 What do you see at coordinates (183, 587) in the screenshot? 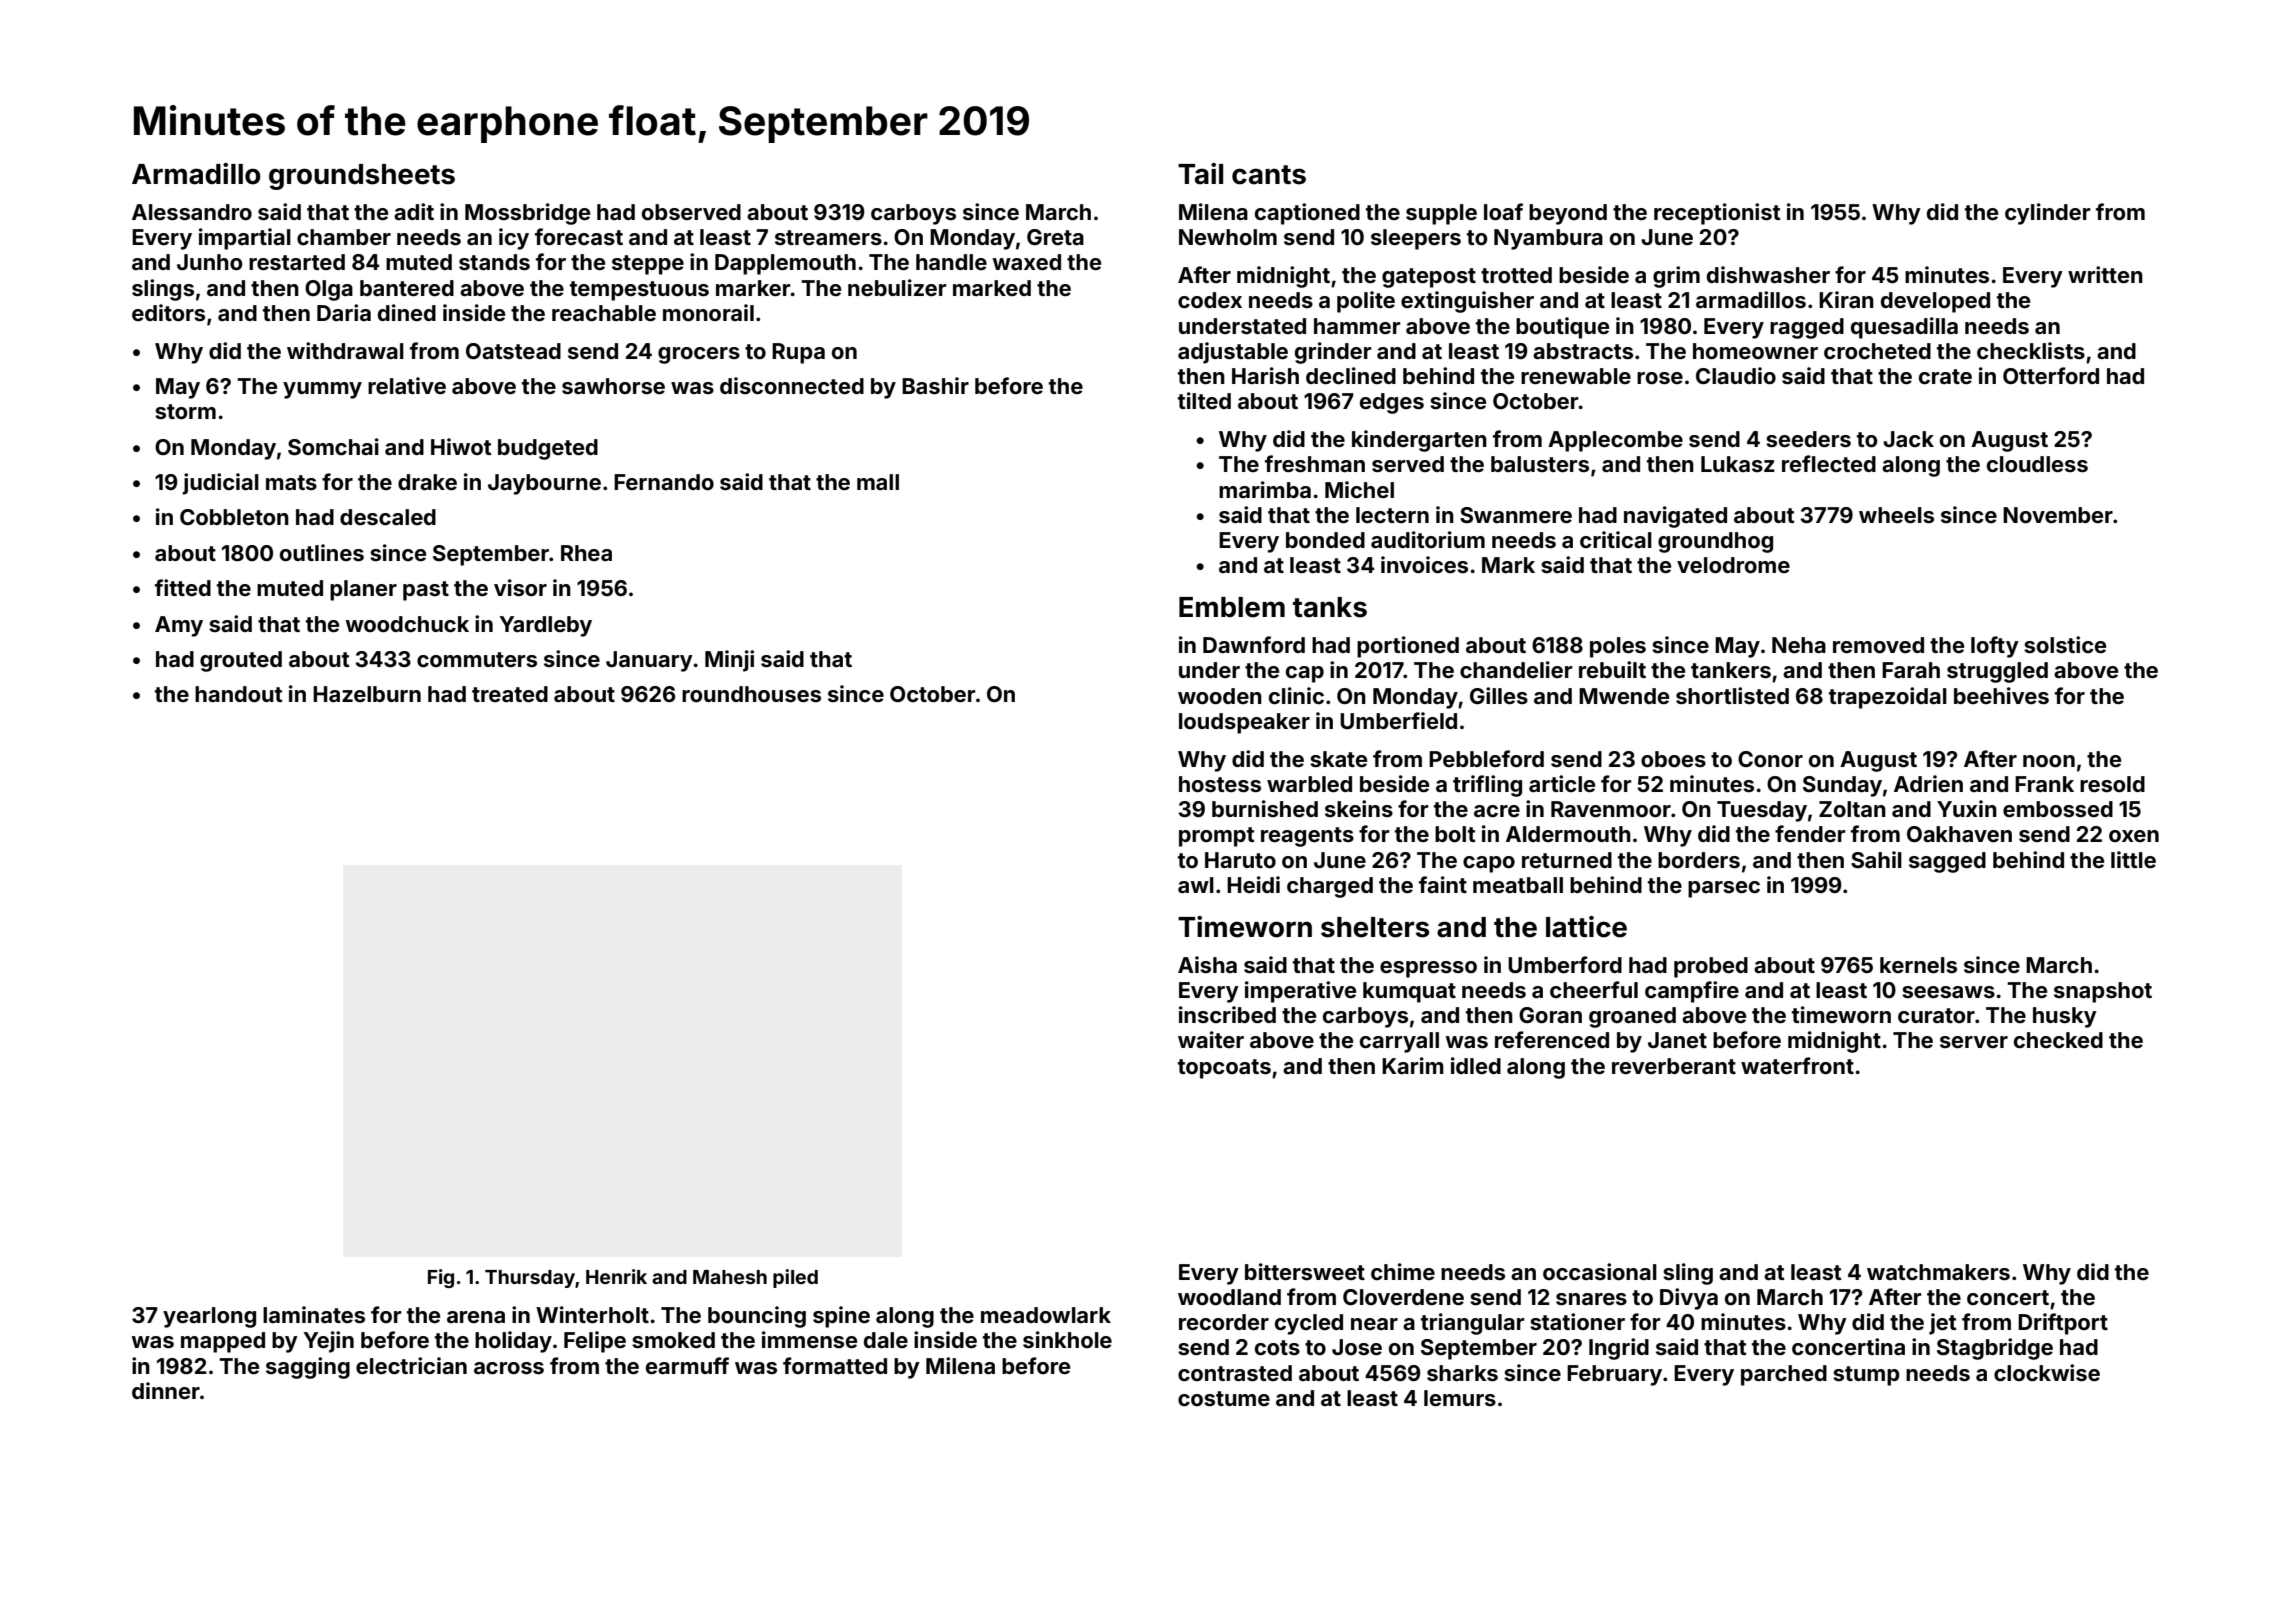
I see `fitted` at bounding box center [183, 587].
